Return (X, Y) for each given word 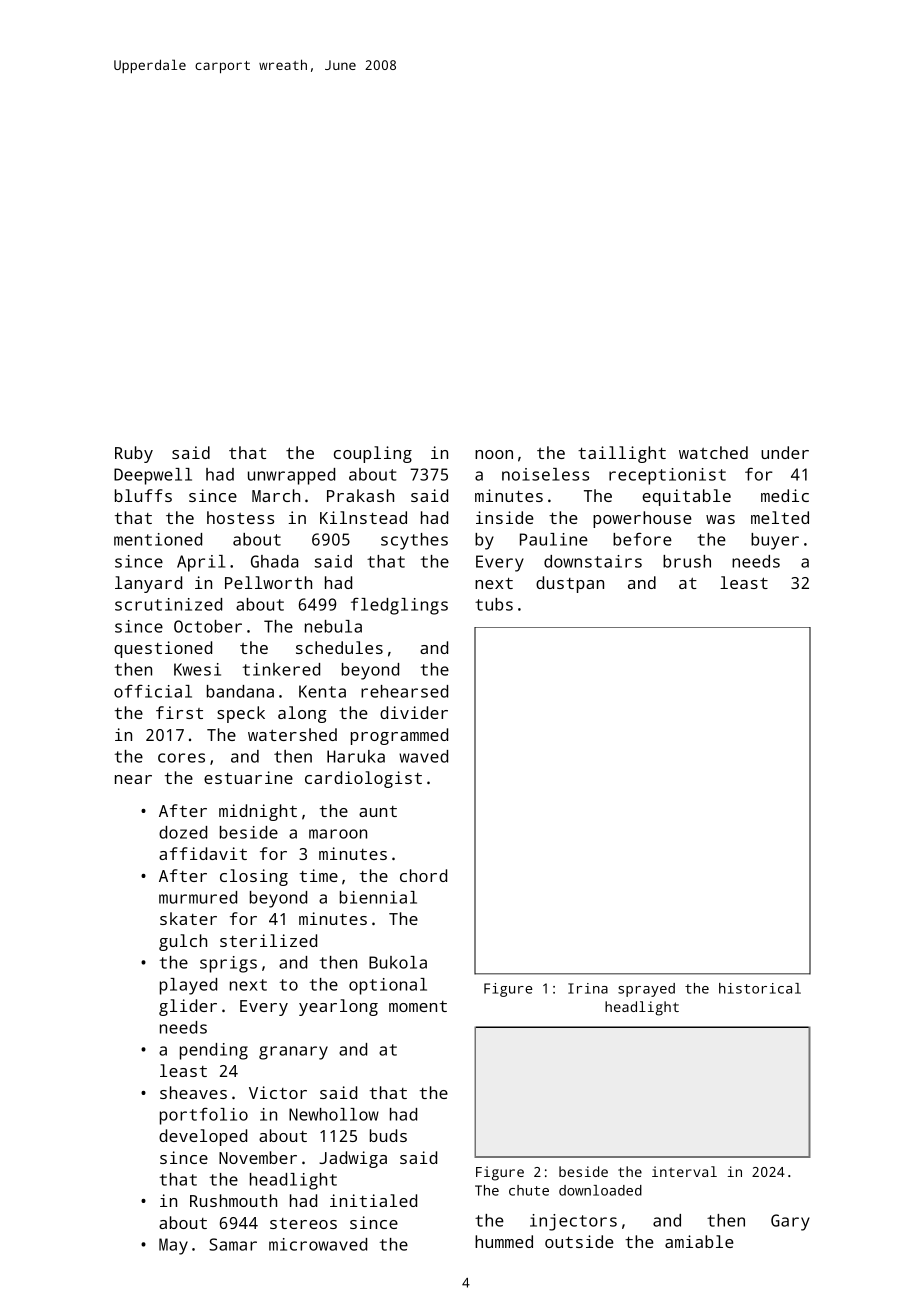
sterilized (268, 940)
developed (203, 1137)
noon (494, 454)
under (785, 452)
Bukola (398, 962)
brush (687, 561)
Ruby (134, 454)
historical (760, 988)
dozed (183, 832)
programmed (399, 736)
